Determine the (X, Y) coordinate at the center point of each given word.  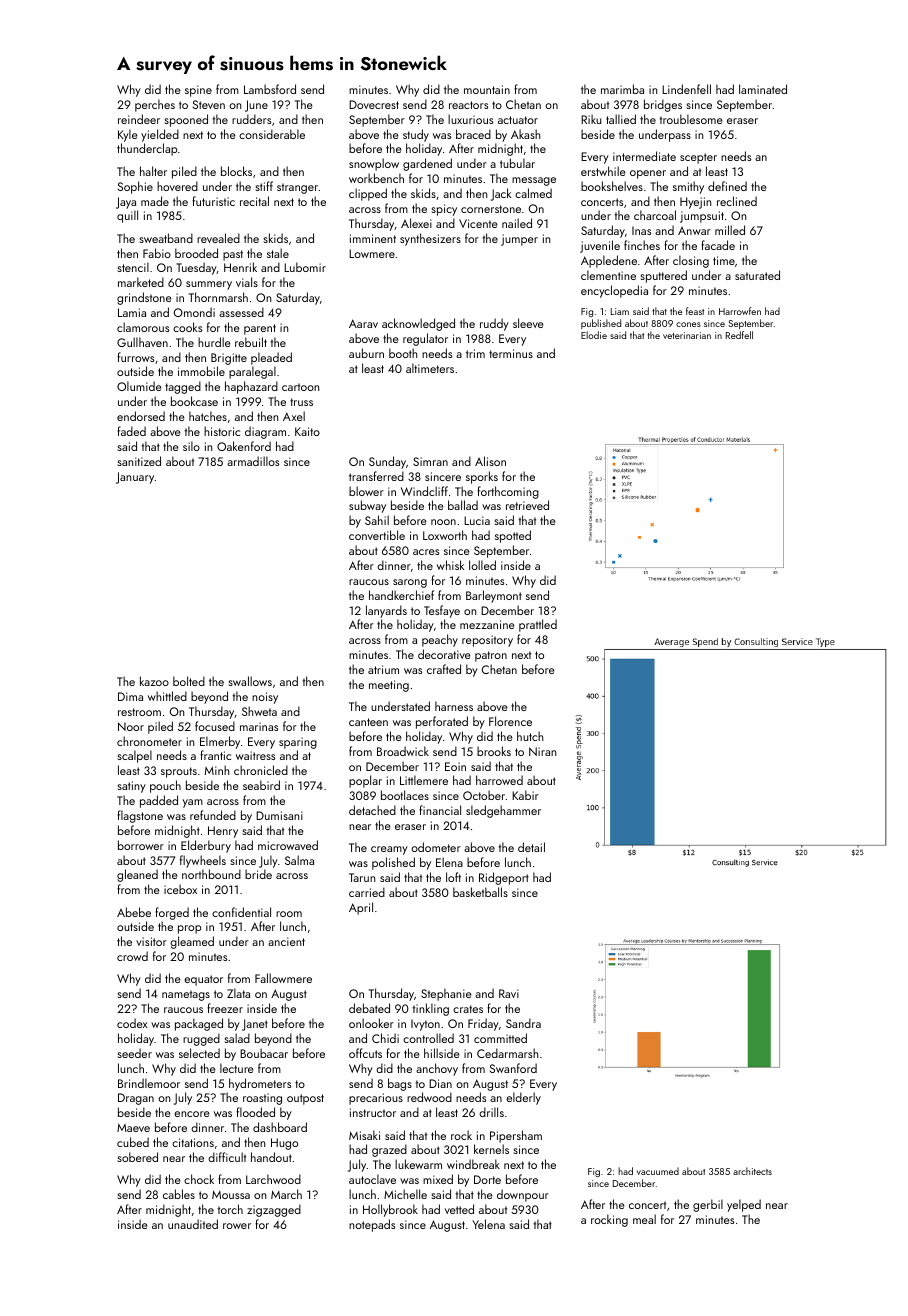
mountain (487, 89)
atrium (383, 669)
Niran (542, 751)
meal (644, 1219)
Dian (440, 1083)
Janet (255, 1025)
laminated (763, 89)
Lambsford (270, 89)
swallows (250, 681)
